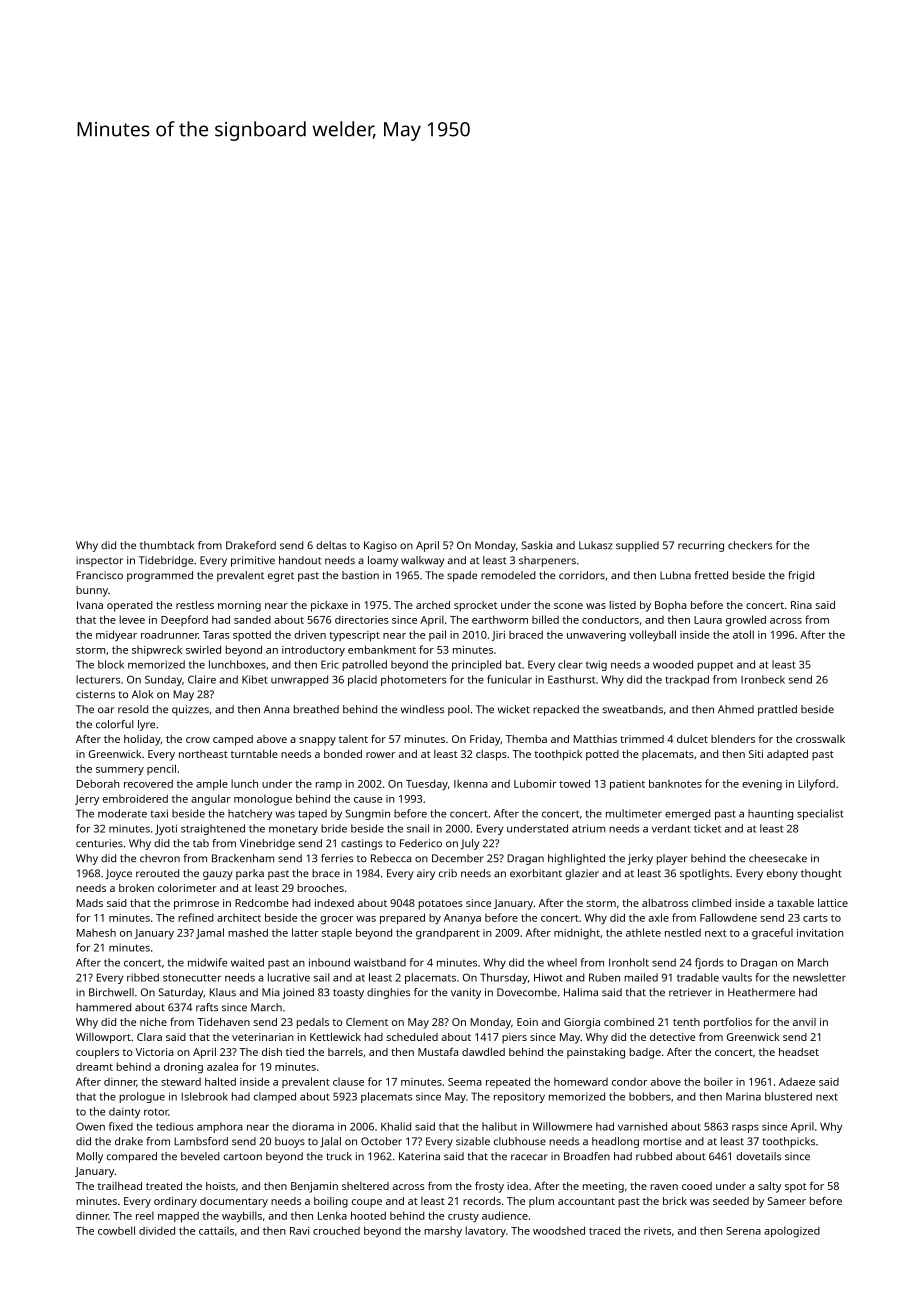 Image resolution: width=924 pixels, height=1308 pixels. I want to click on northeast, so click(203, 754).
